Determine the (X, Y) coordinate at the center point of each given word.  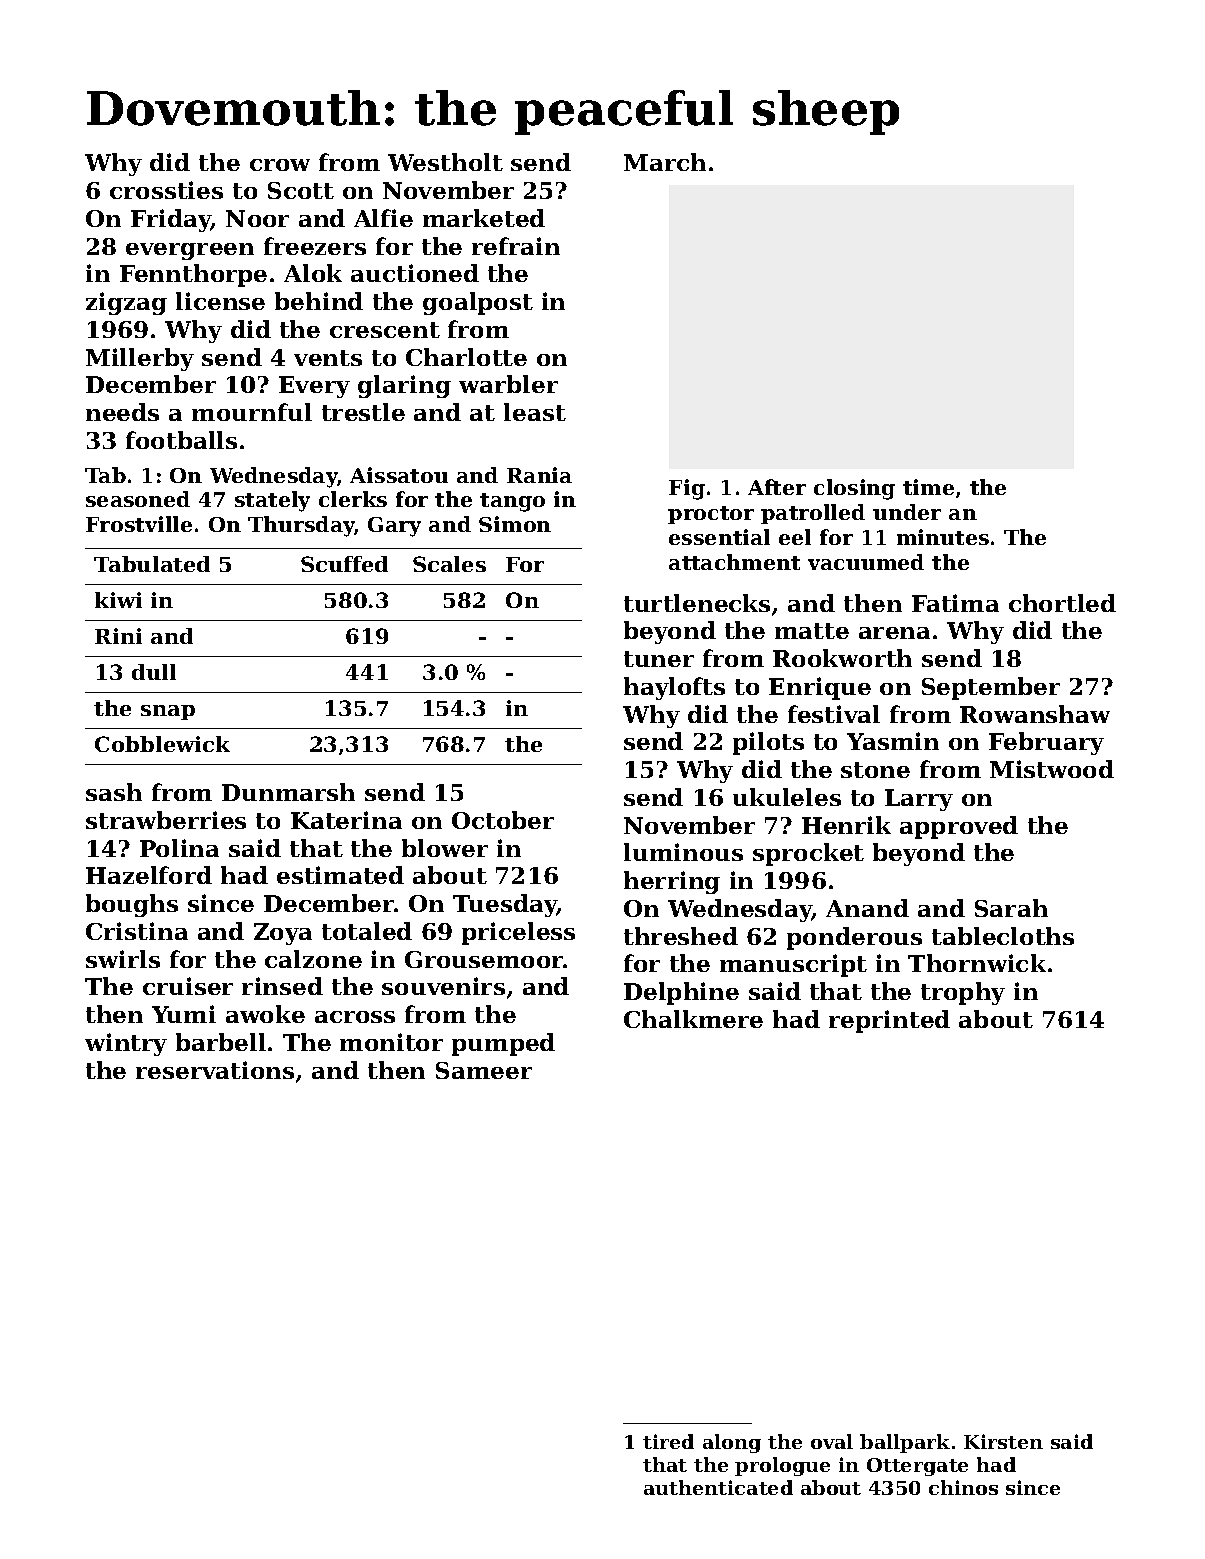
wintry (126, 1044)
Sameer (484, 1070)
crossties (166, 190)
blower (445, 848)
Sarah (1011, 908)
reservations (215, 1070)
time (928, 487)
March (665, 162)
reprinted (889, 1021)
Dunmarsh (288, 792)
